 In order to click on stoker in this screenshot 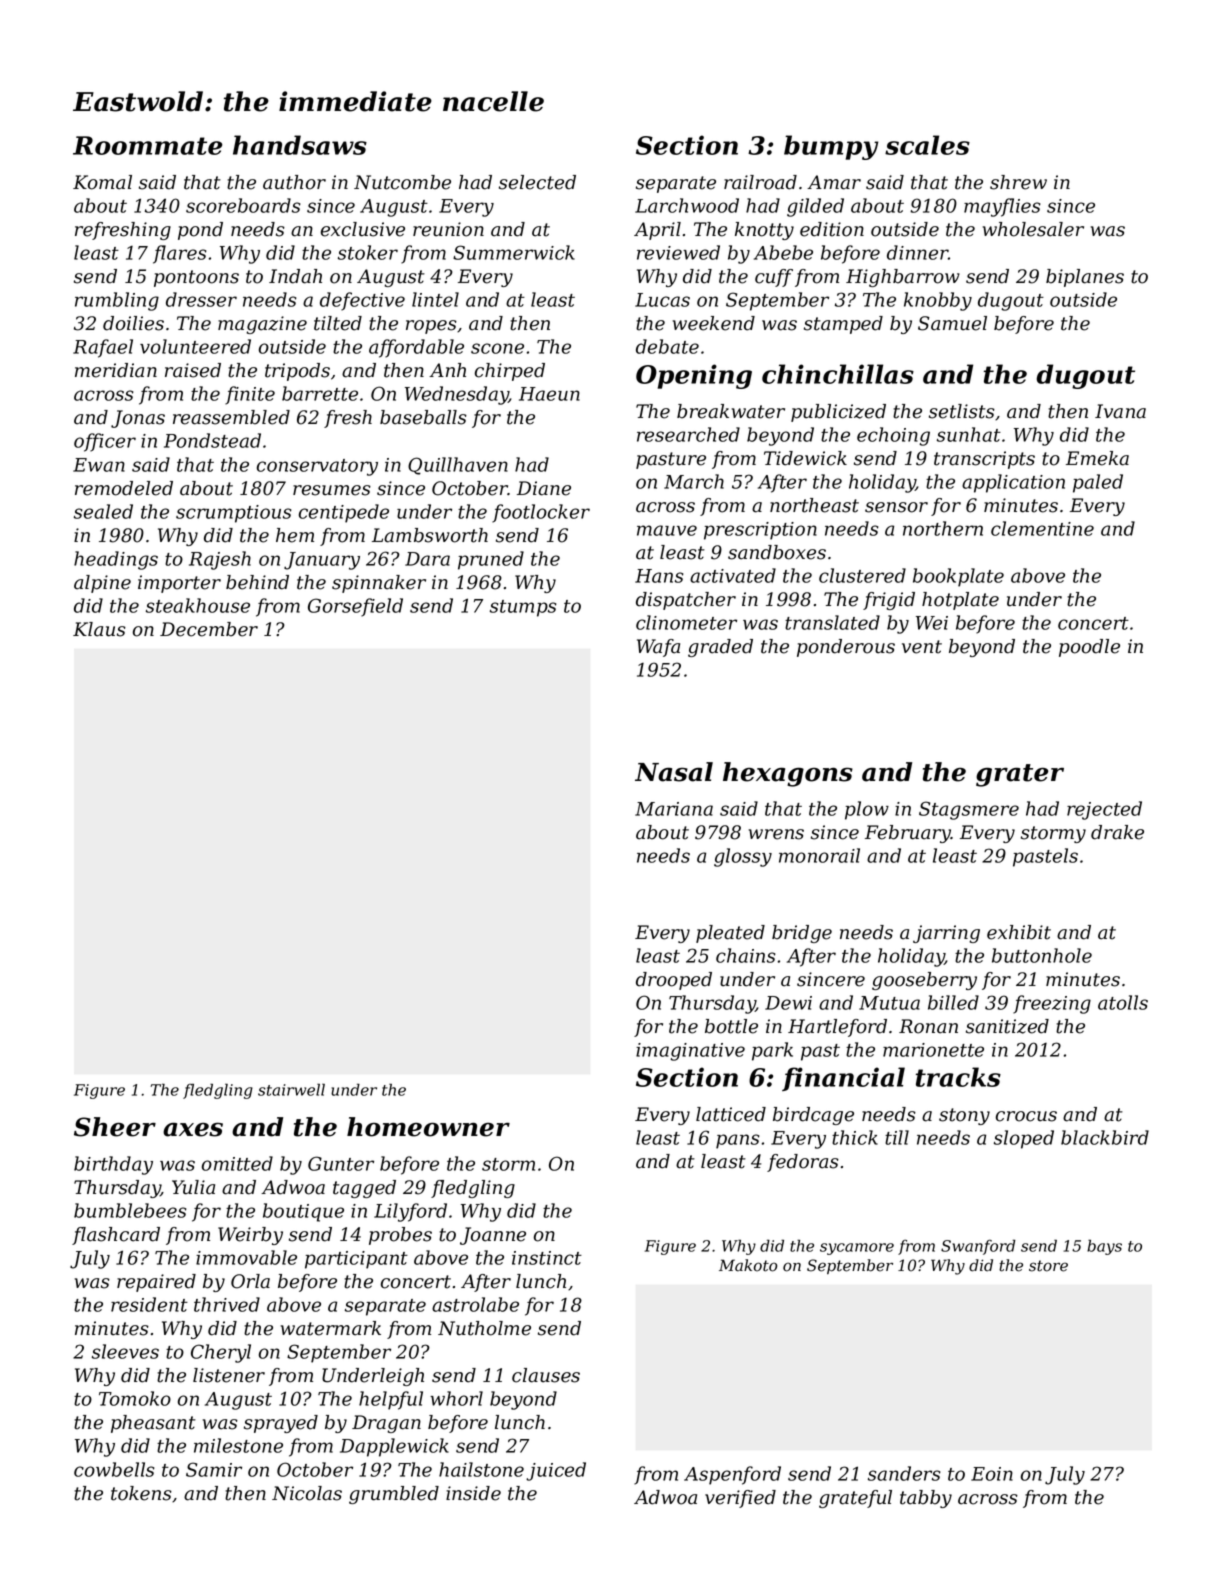, I will do `click(368, 252)`.
